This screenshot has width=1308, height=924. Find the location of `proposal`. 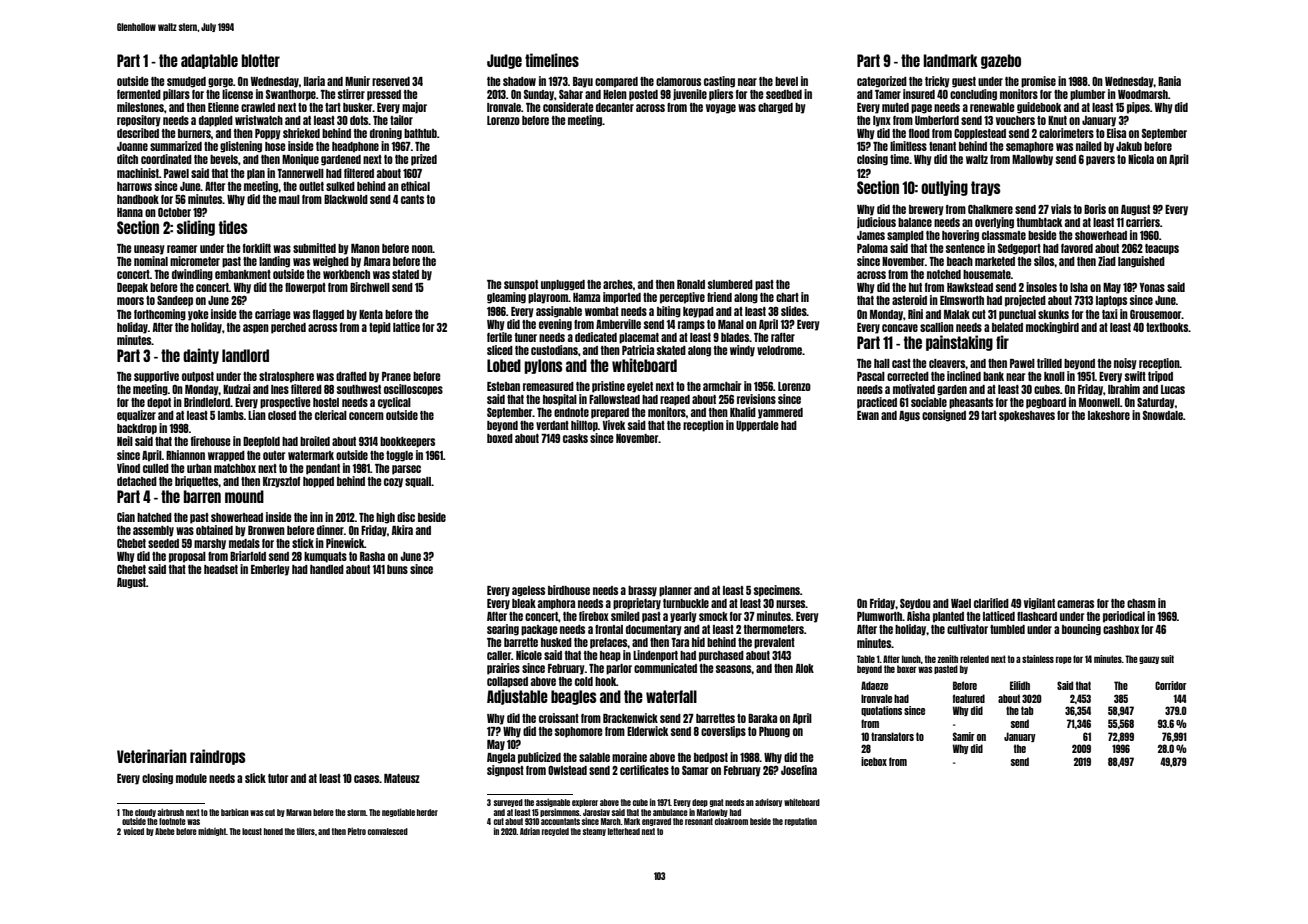

proposal is located at coordinates (187, 557).
